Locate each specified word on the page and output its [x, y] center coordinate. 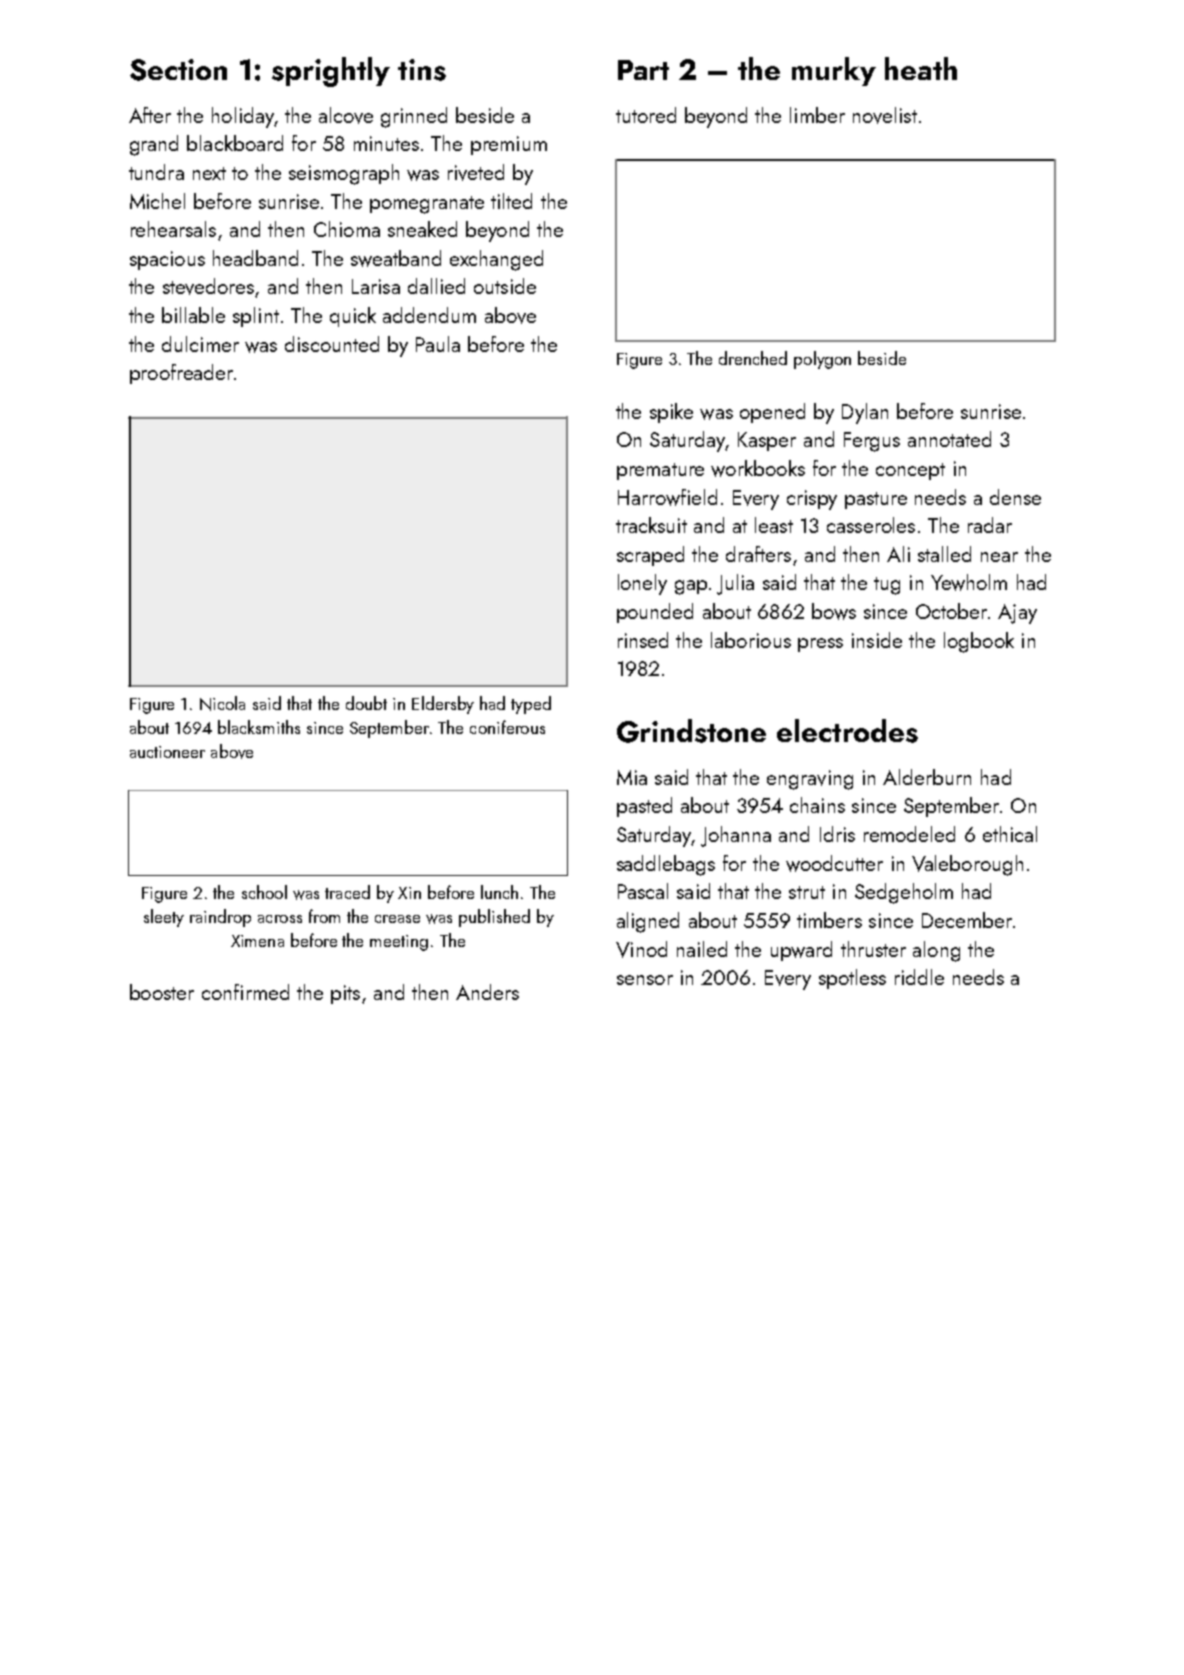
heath [921, 68]
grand [154, 145]
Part [643, 70]
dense [1015, 497]
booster [162, 992]
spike [671, 413]
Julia [735, 584]
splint [256, 317]
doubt [366, 703]
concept [910, 471]
